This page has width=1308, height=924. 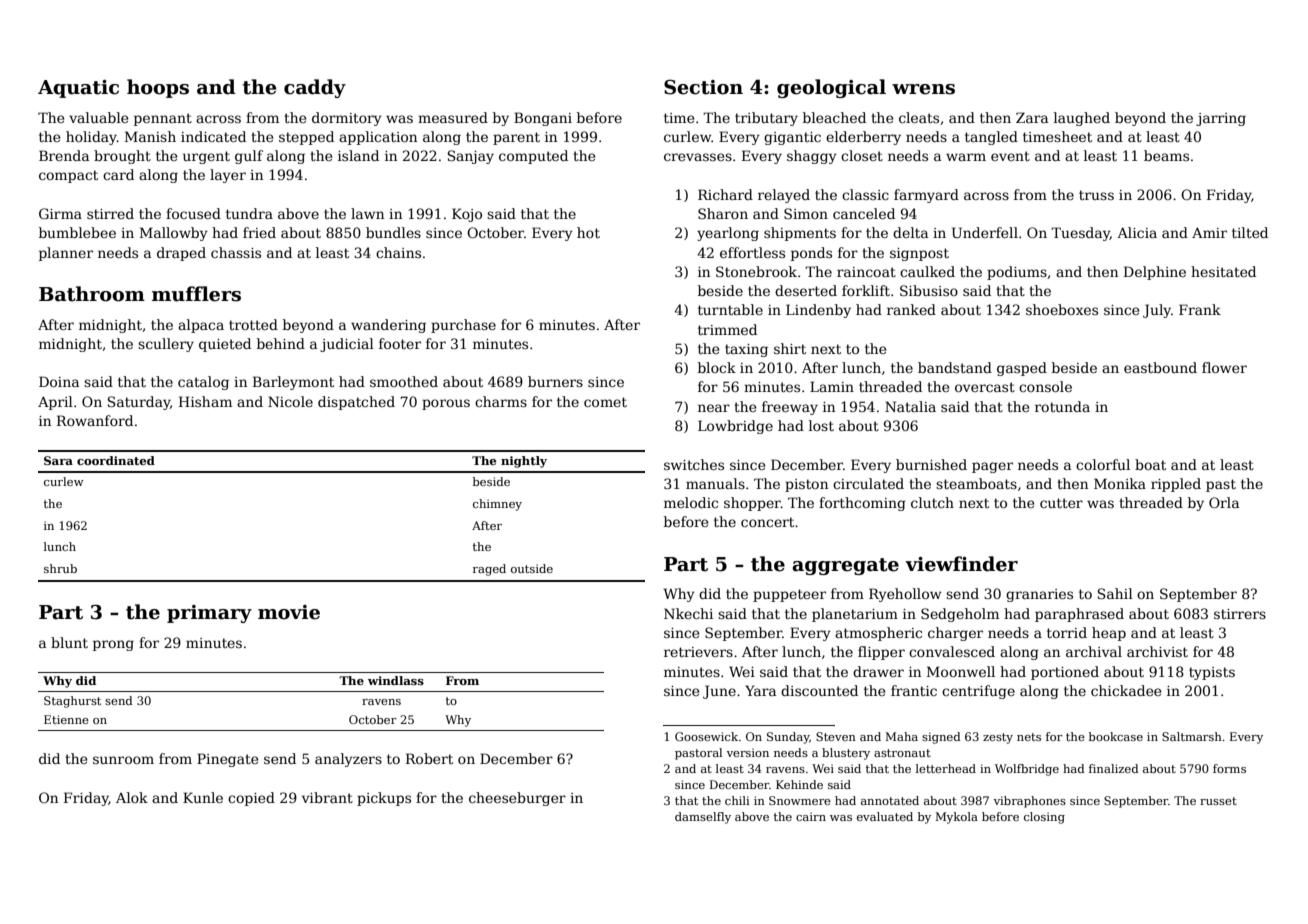 I want to click on vibrant, so click(x=327, y=797).
